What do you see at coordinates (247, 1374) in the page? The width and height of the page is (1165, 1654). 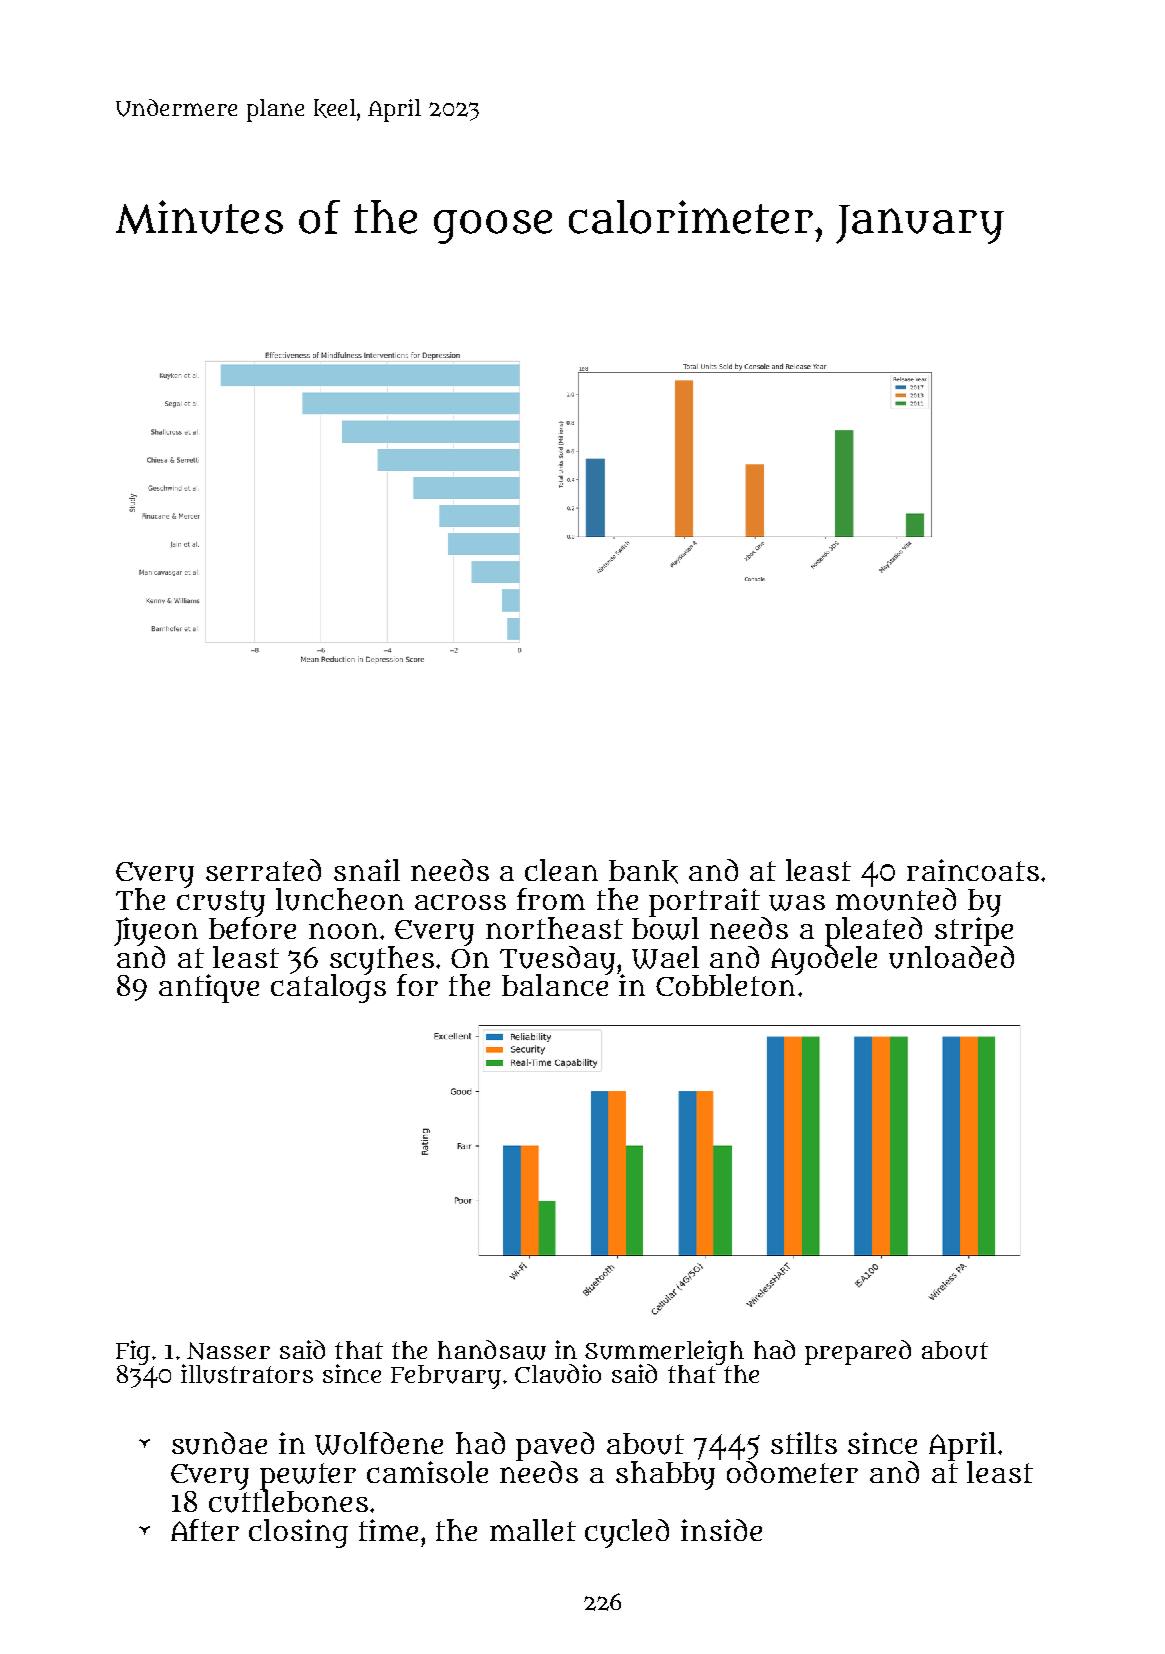 I see `illustrators` at bounding box center [247, 1374].
